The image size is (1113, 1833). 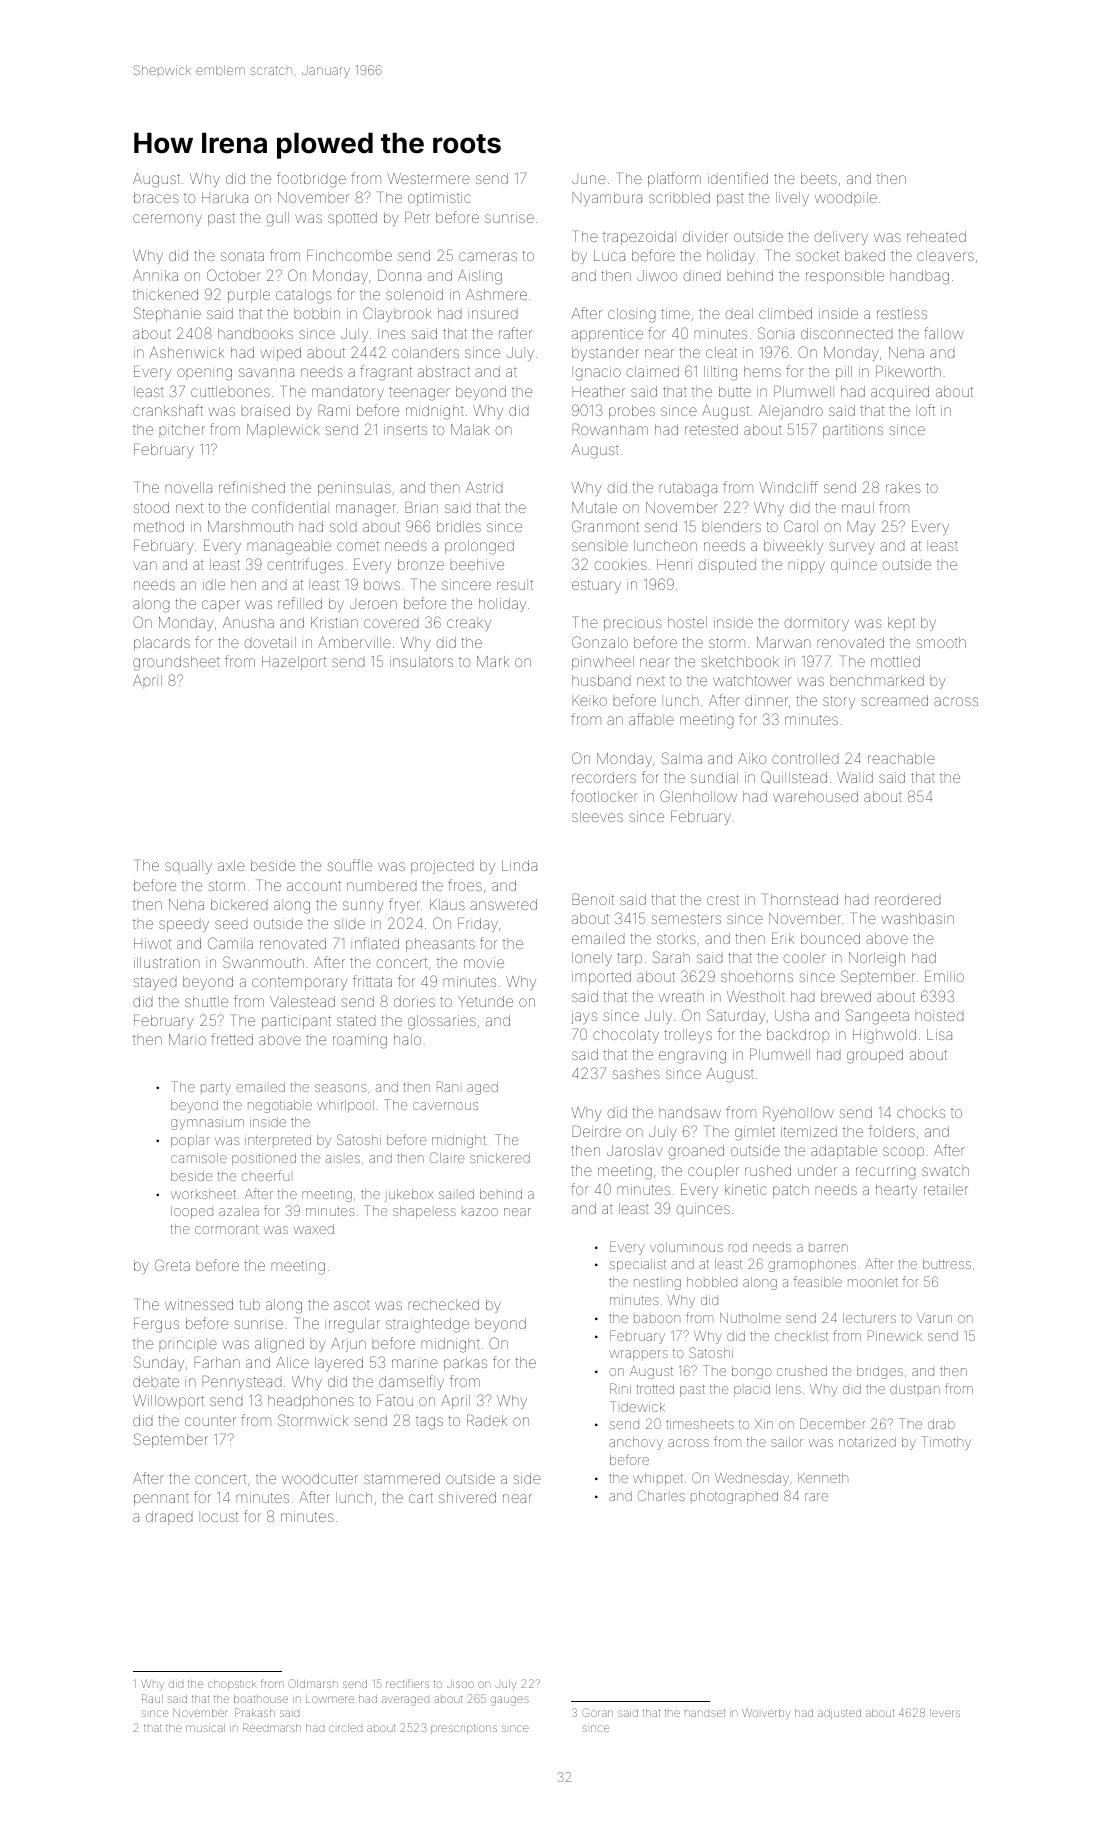 I want to click on Salma, so click(x=682, y=758).
